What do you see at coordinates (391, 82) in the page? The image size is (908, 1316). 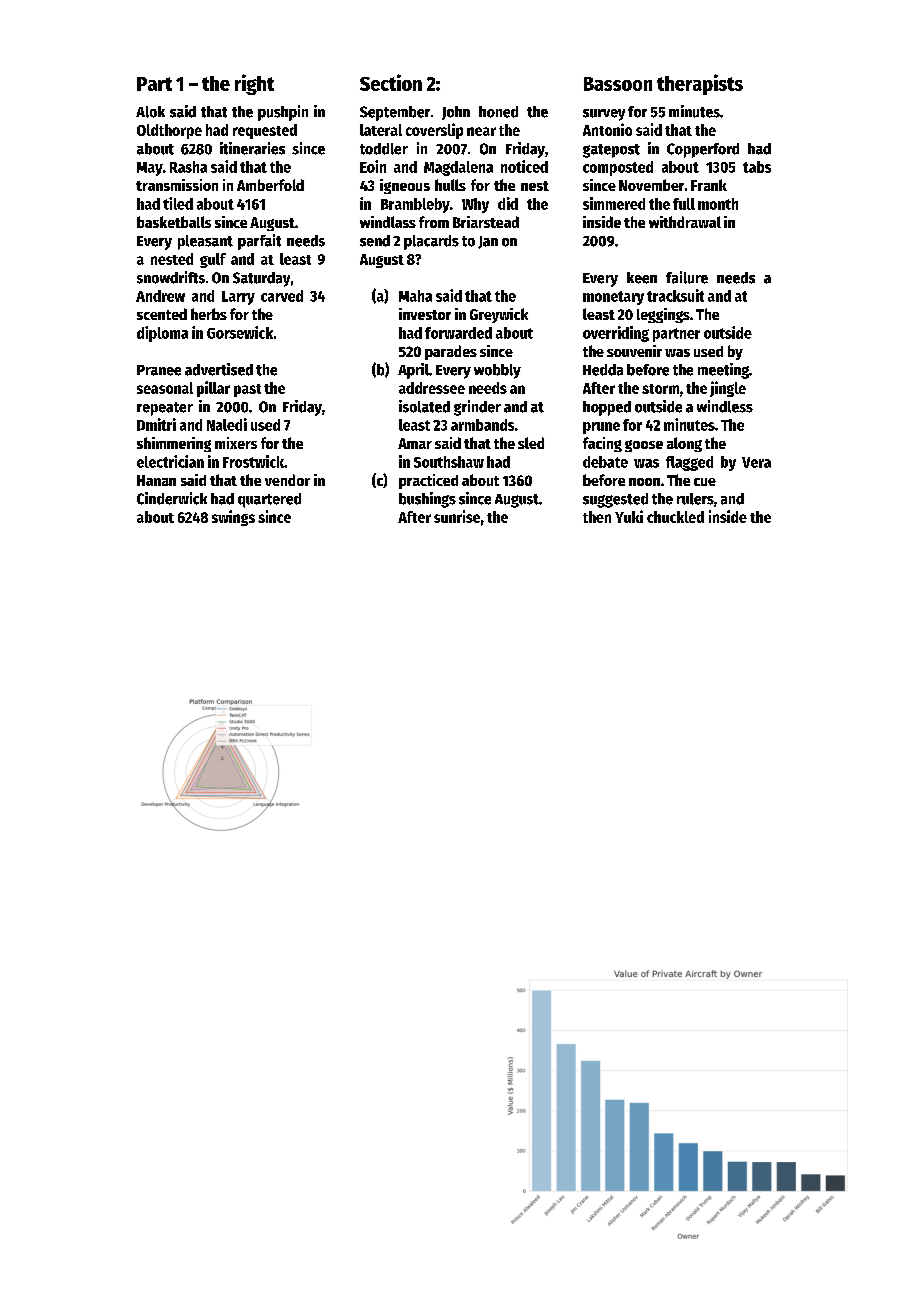 I see `Section` at bounding box center [391, 82].
